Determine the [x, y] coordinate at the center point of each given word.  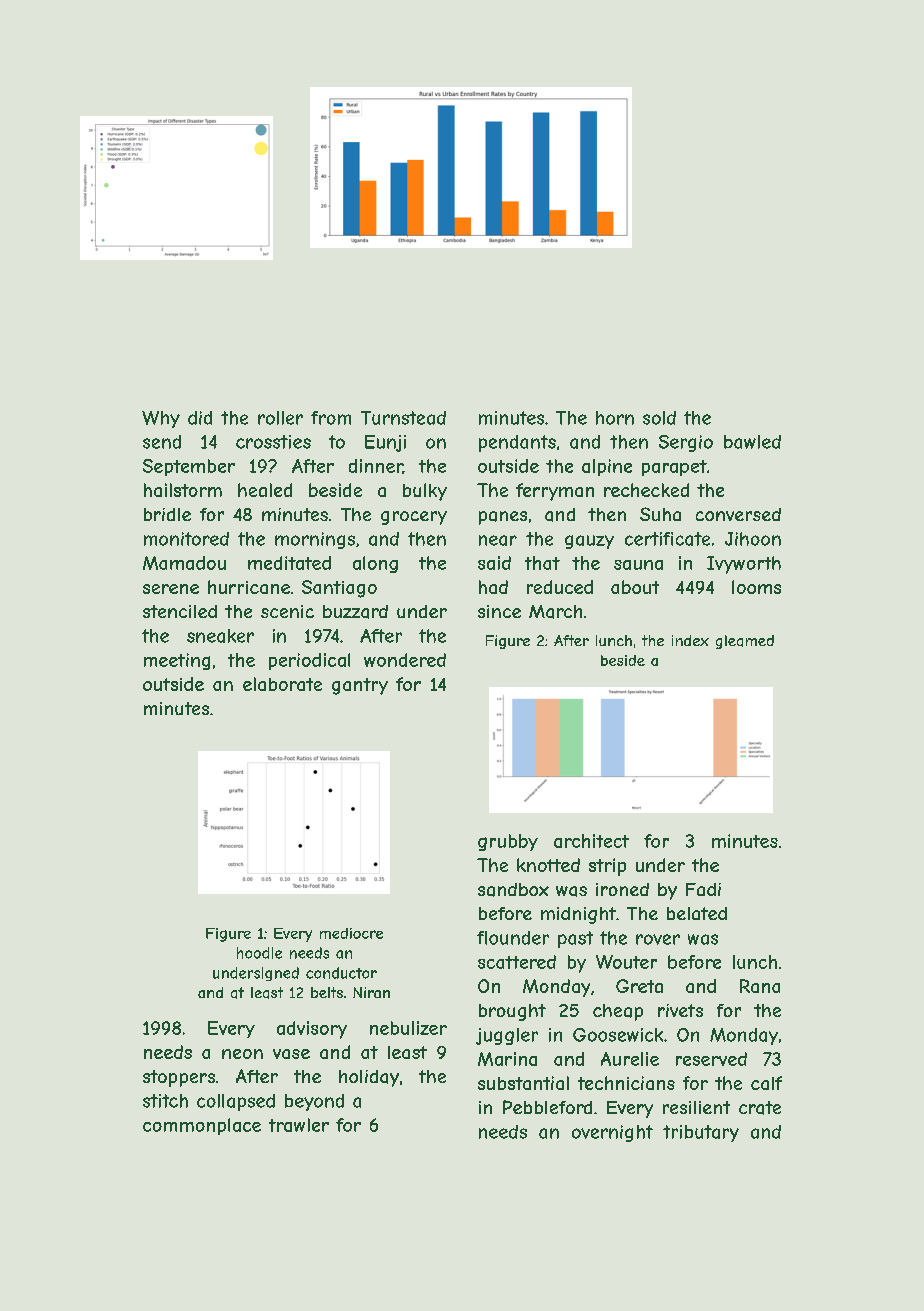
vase [291, 1054]
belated [697, 913]
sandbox [513, 890]
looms [756, 587]
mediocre [351, 933]
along [375, 564]
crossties [273, 442]
